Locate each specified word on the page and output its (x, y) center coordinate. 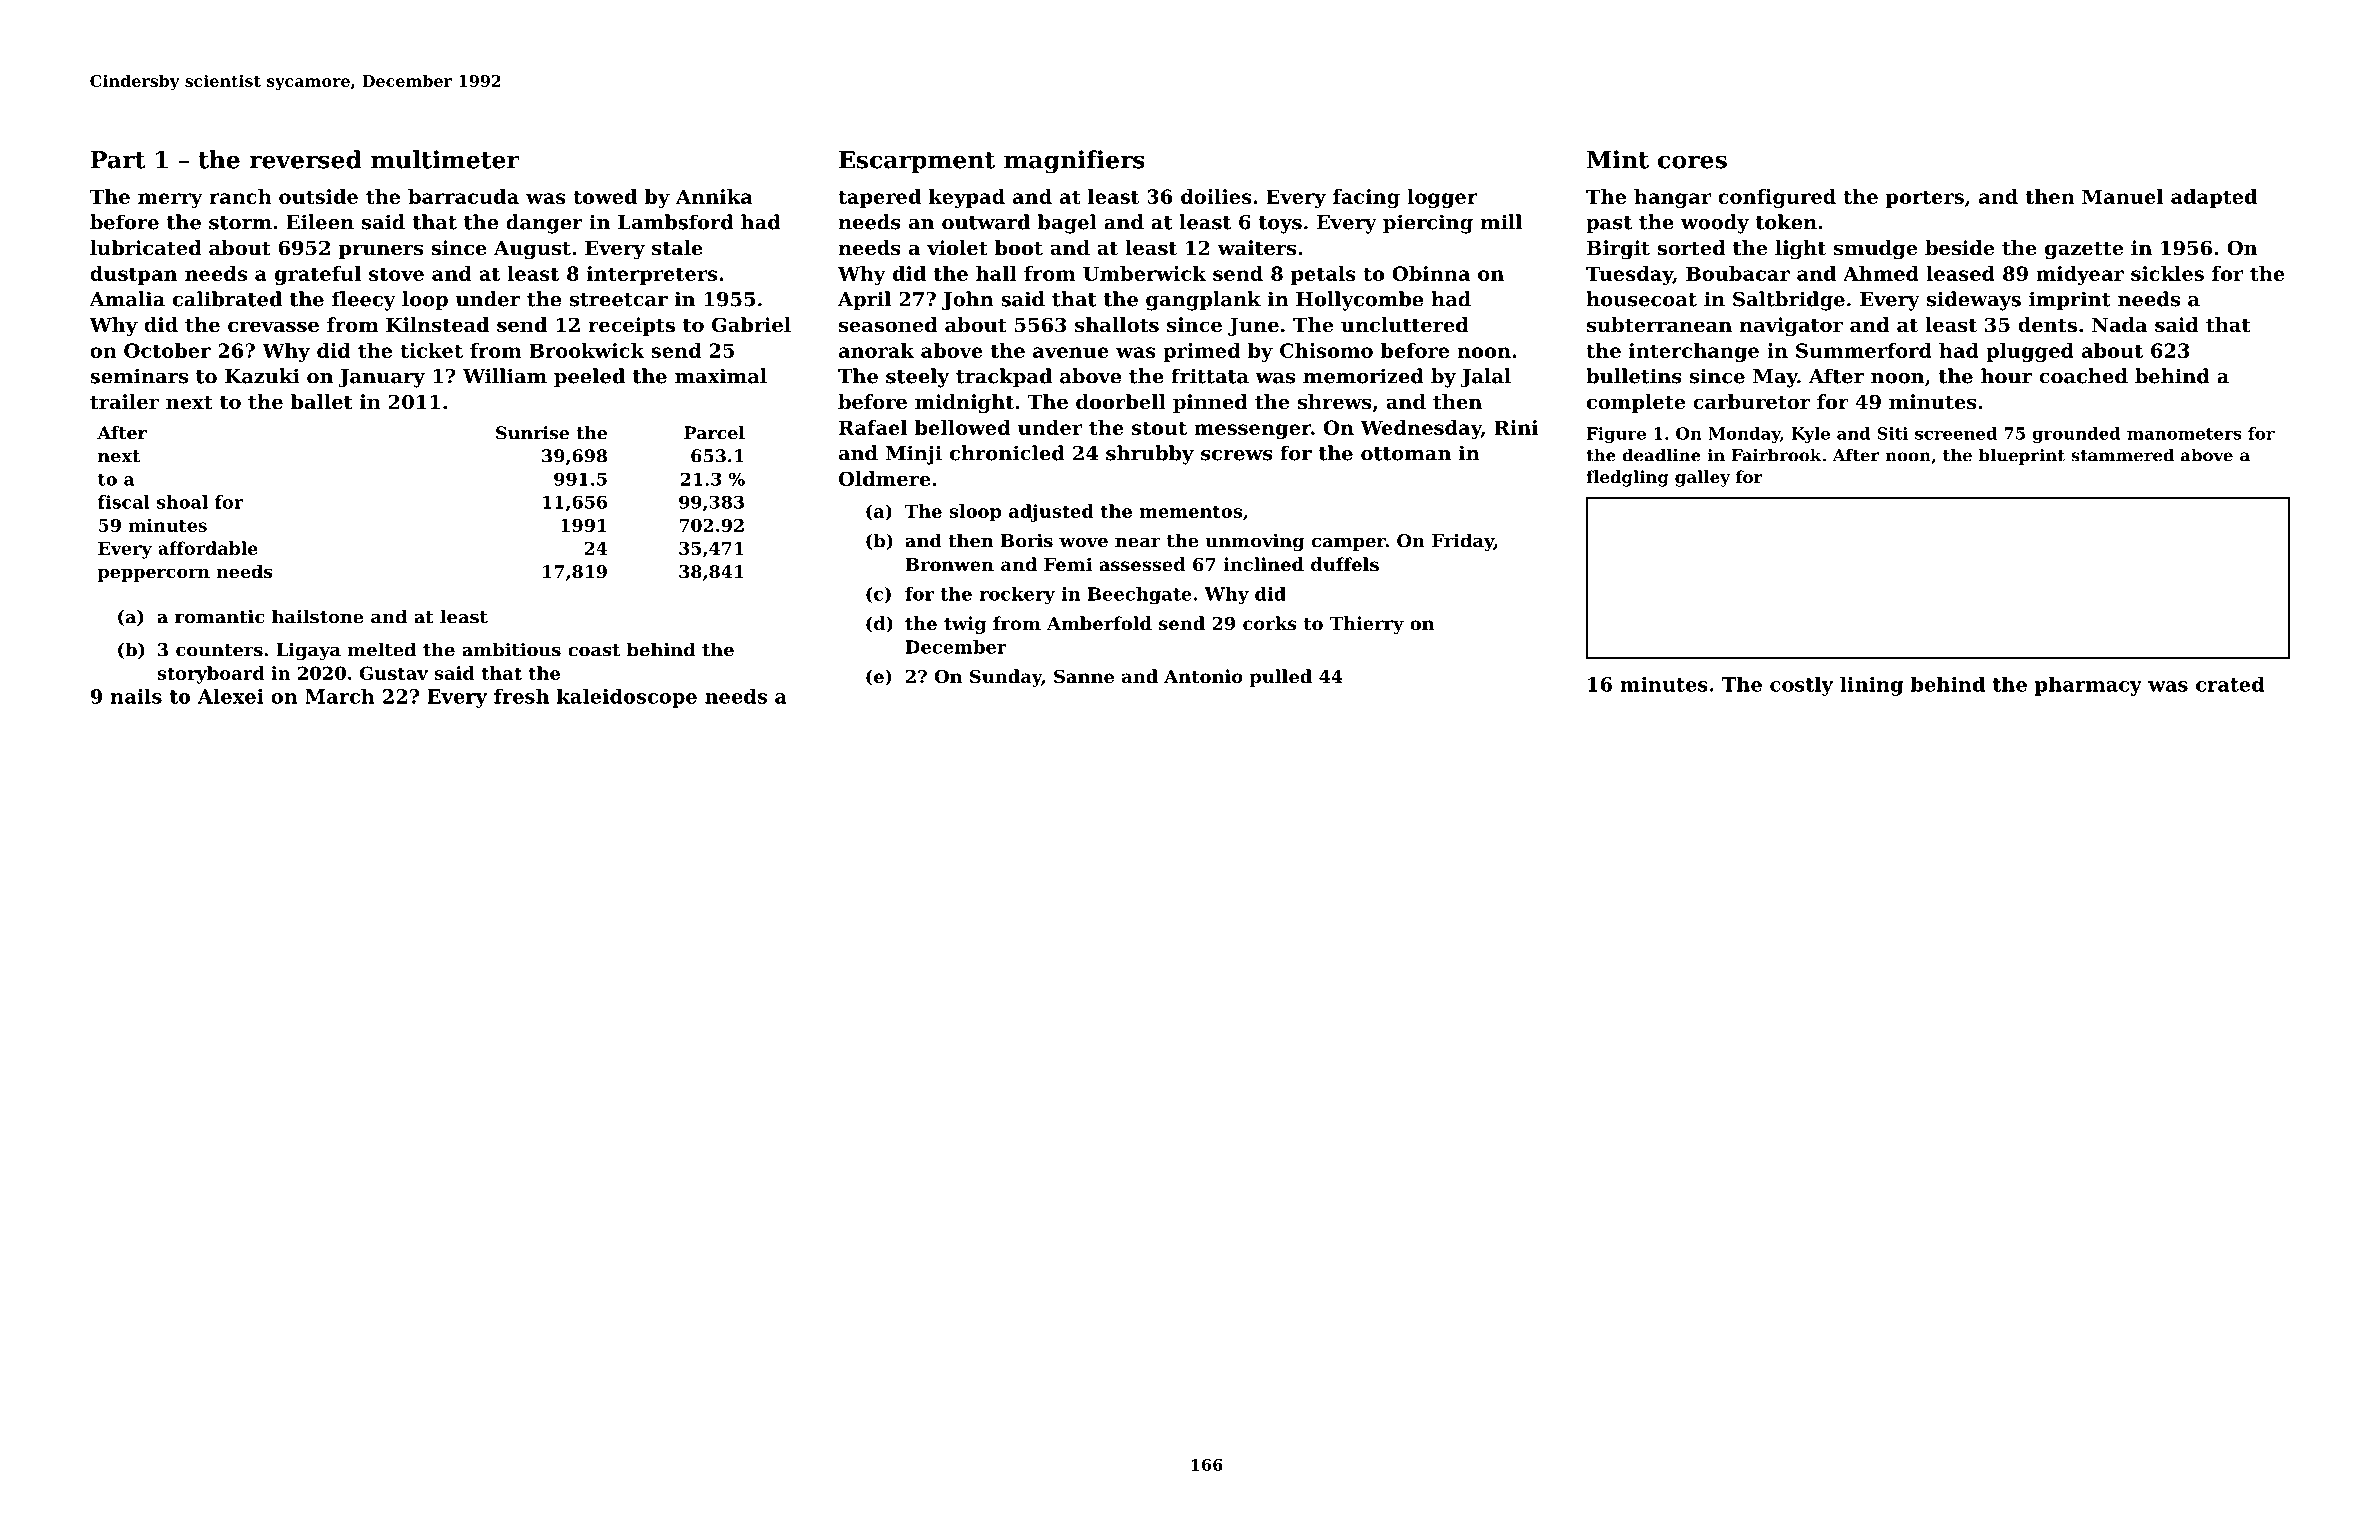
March (340, 696)
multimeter (445, 159)
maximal (721, 376)
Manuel (2122, 196)
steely (917, 378)
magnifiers (1074, 162)
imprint (2070, 301)
